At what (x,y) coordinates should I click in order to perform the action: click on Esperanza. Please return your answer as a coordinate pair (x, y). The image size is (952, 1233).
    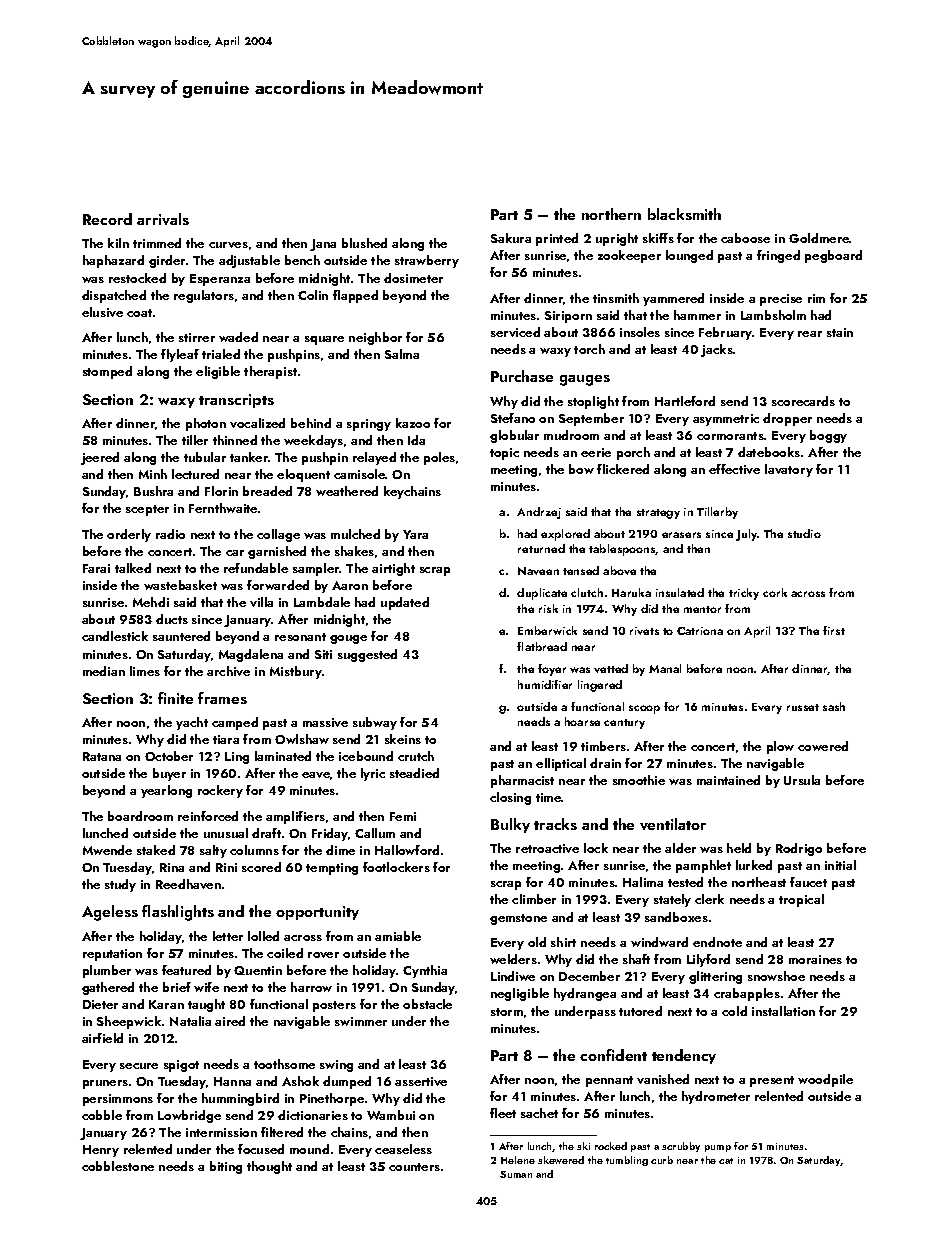
    Looking at the image, I should click on (220, 280).
